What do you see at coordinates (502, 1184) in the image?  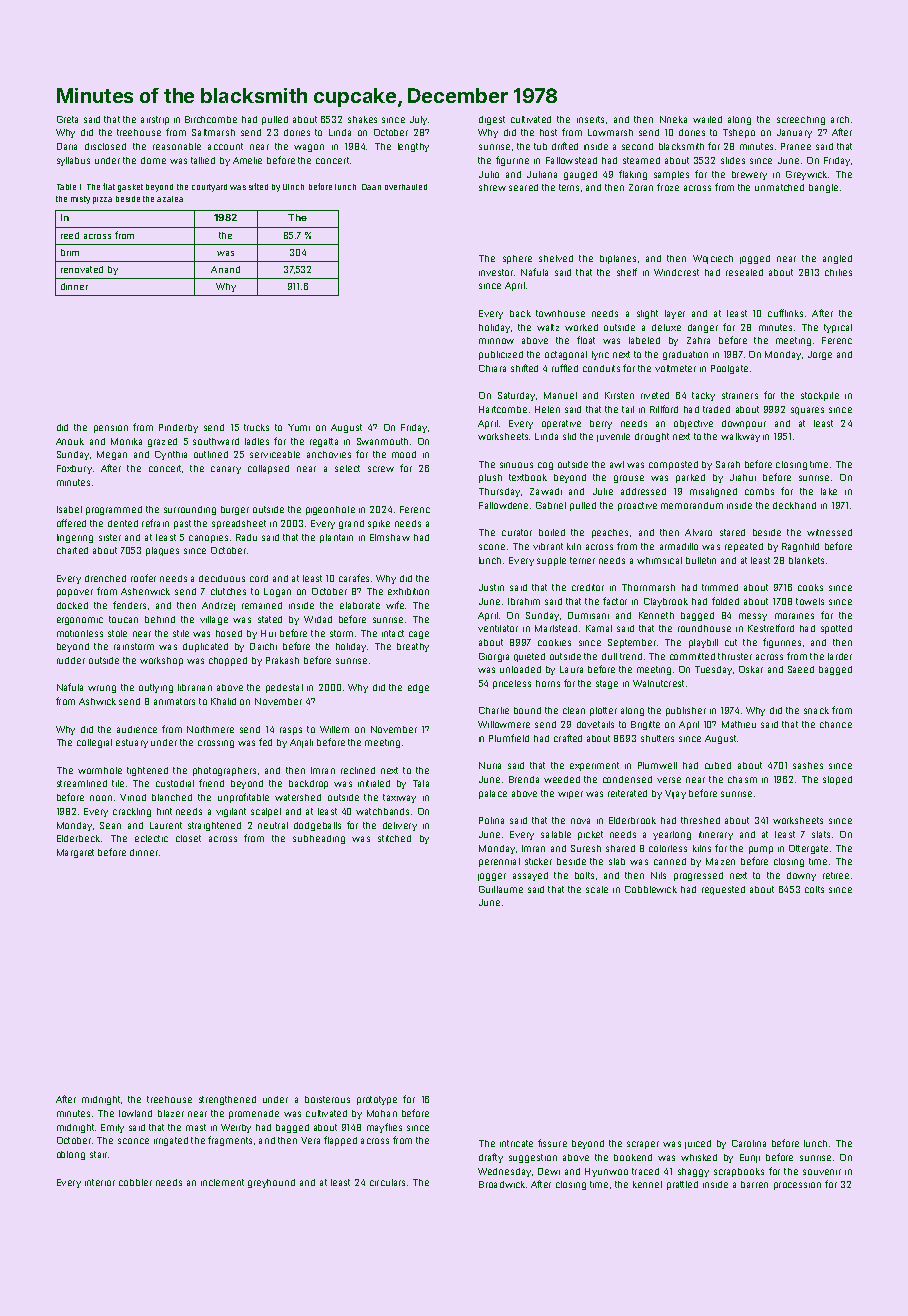 I see `Broadwick` at bounding box center [502, 1184].
